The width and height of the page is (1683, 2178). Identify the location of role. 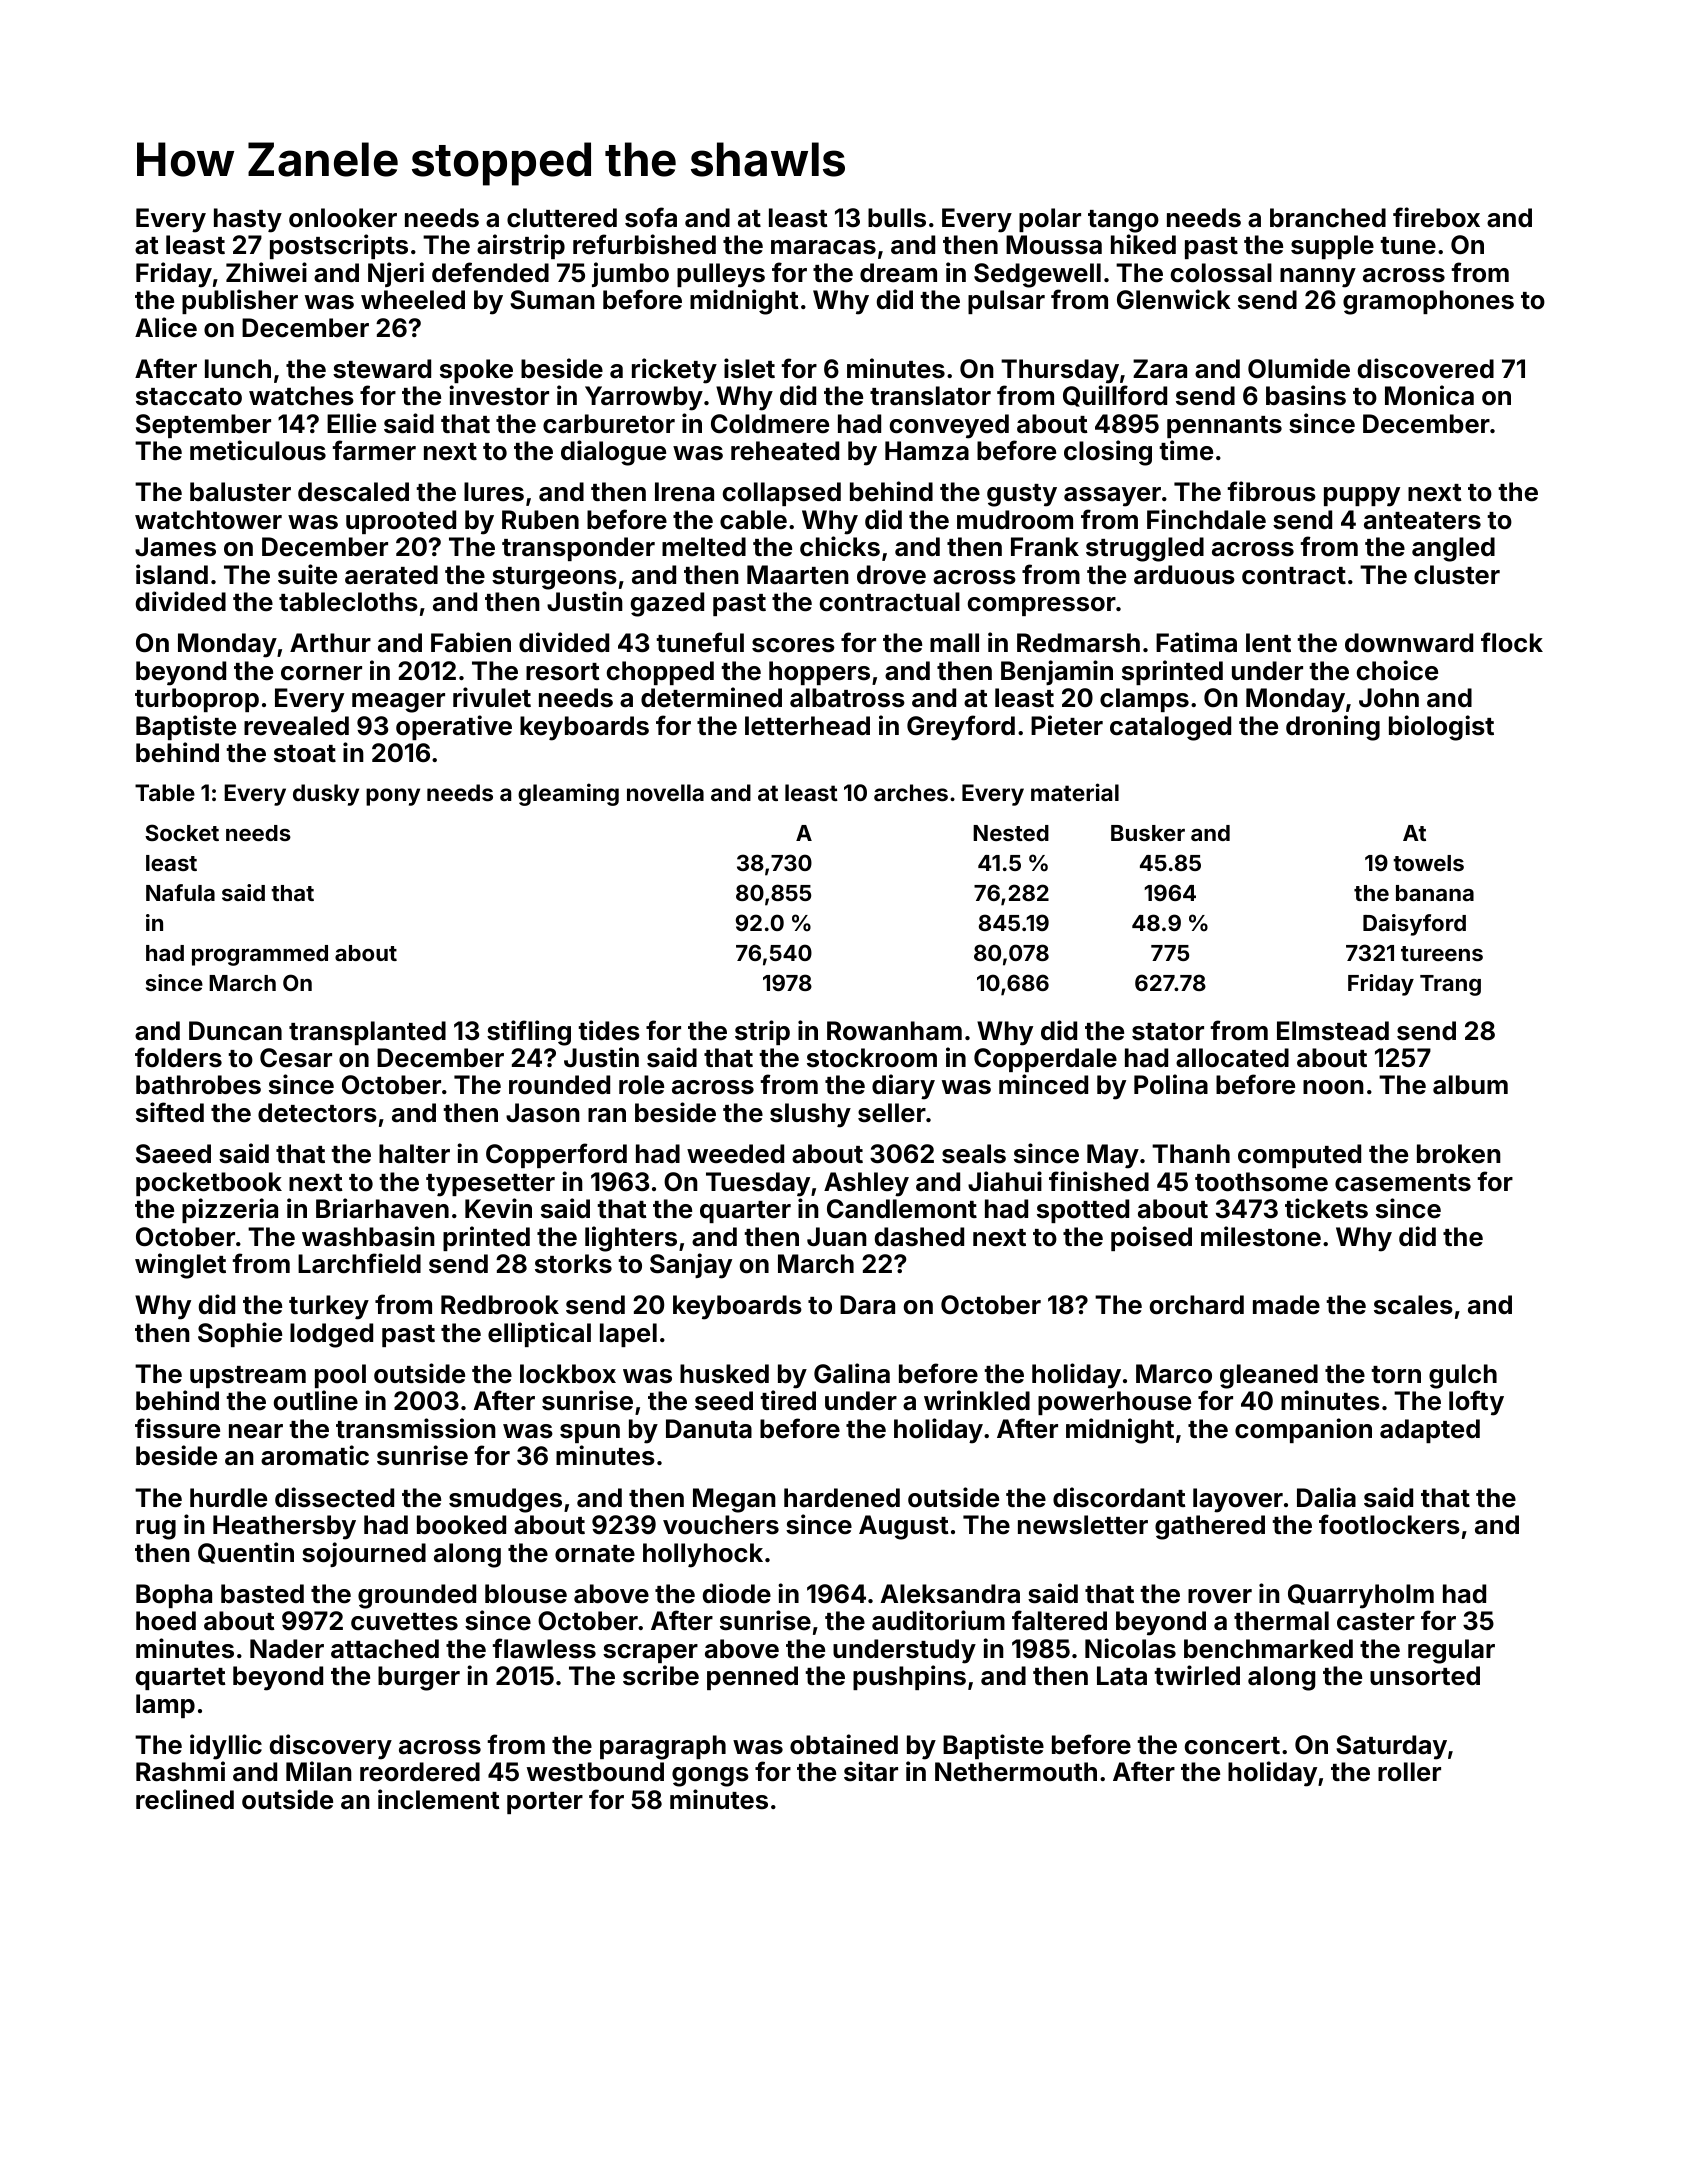
(641, 1085).
